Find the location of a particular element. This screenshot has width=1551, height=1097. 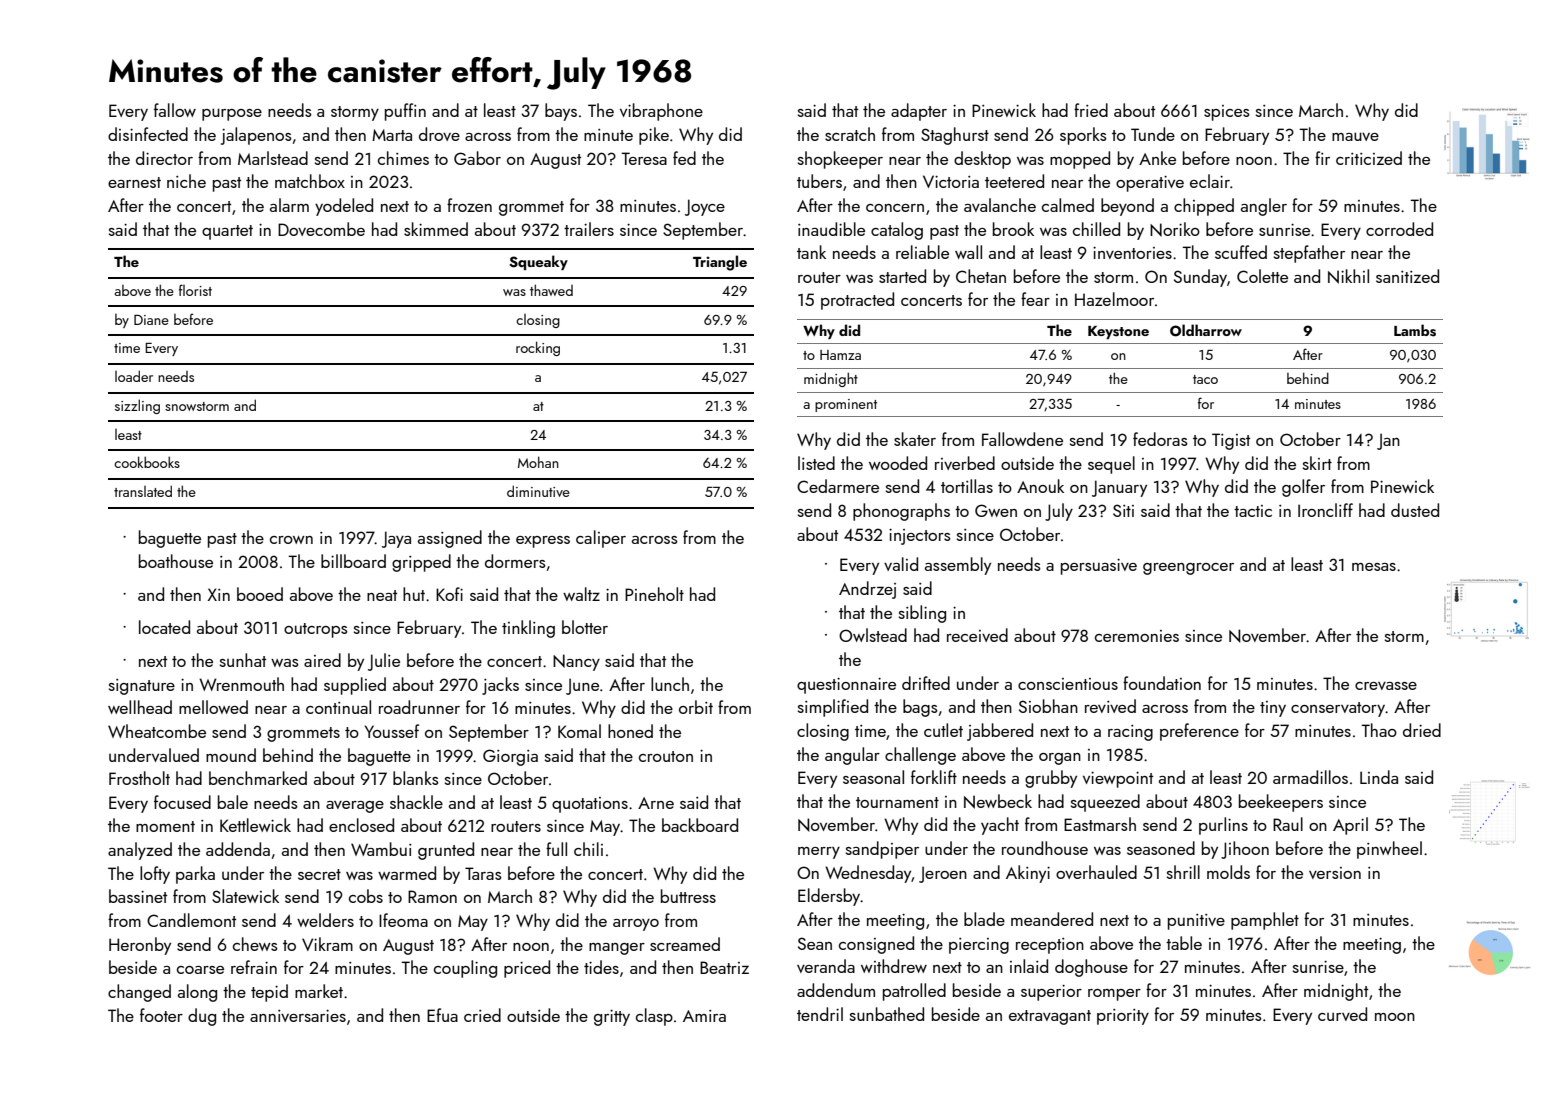

merry is located at coordinates (819, 853).
